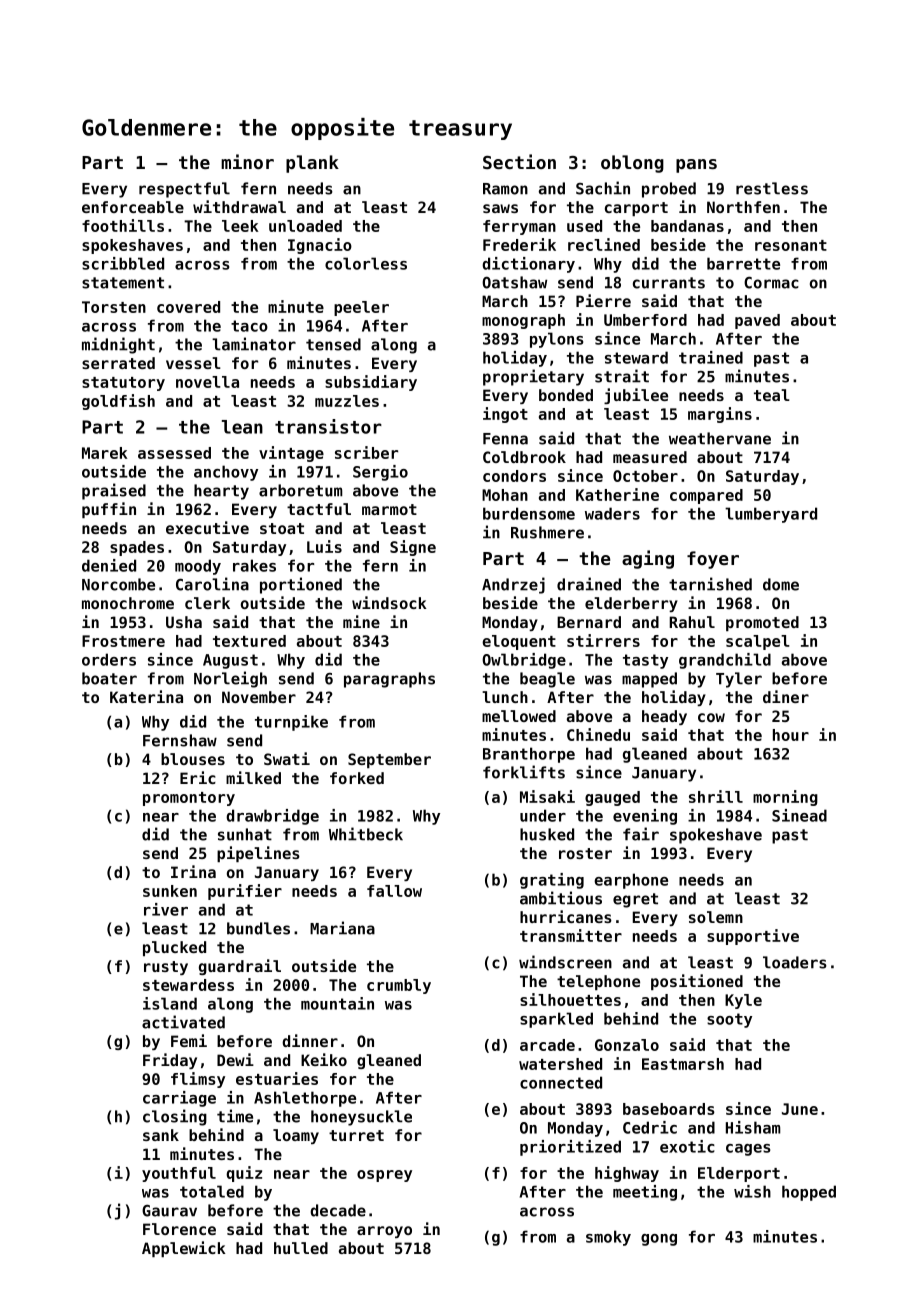 This screenshot has width=924, height=1308. Describe the element at coordinates (547, 532) in the screenshot. I see `Rushmere` at that location.
